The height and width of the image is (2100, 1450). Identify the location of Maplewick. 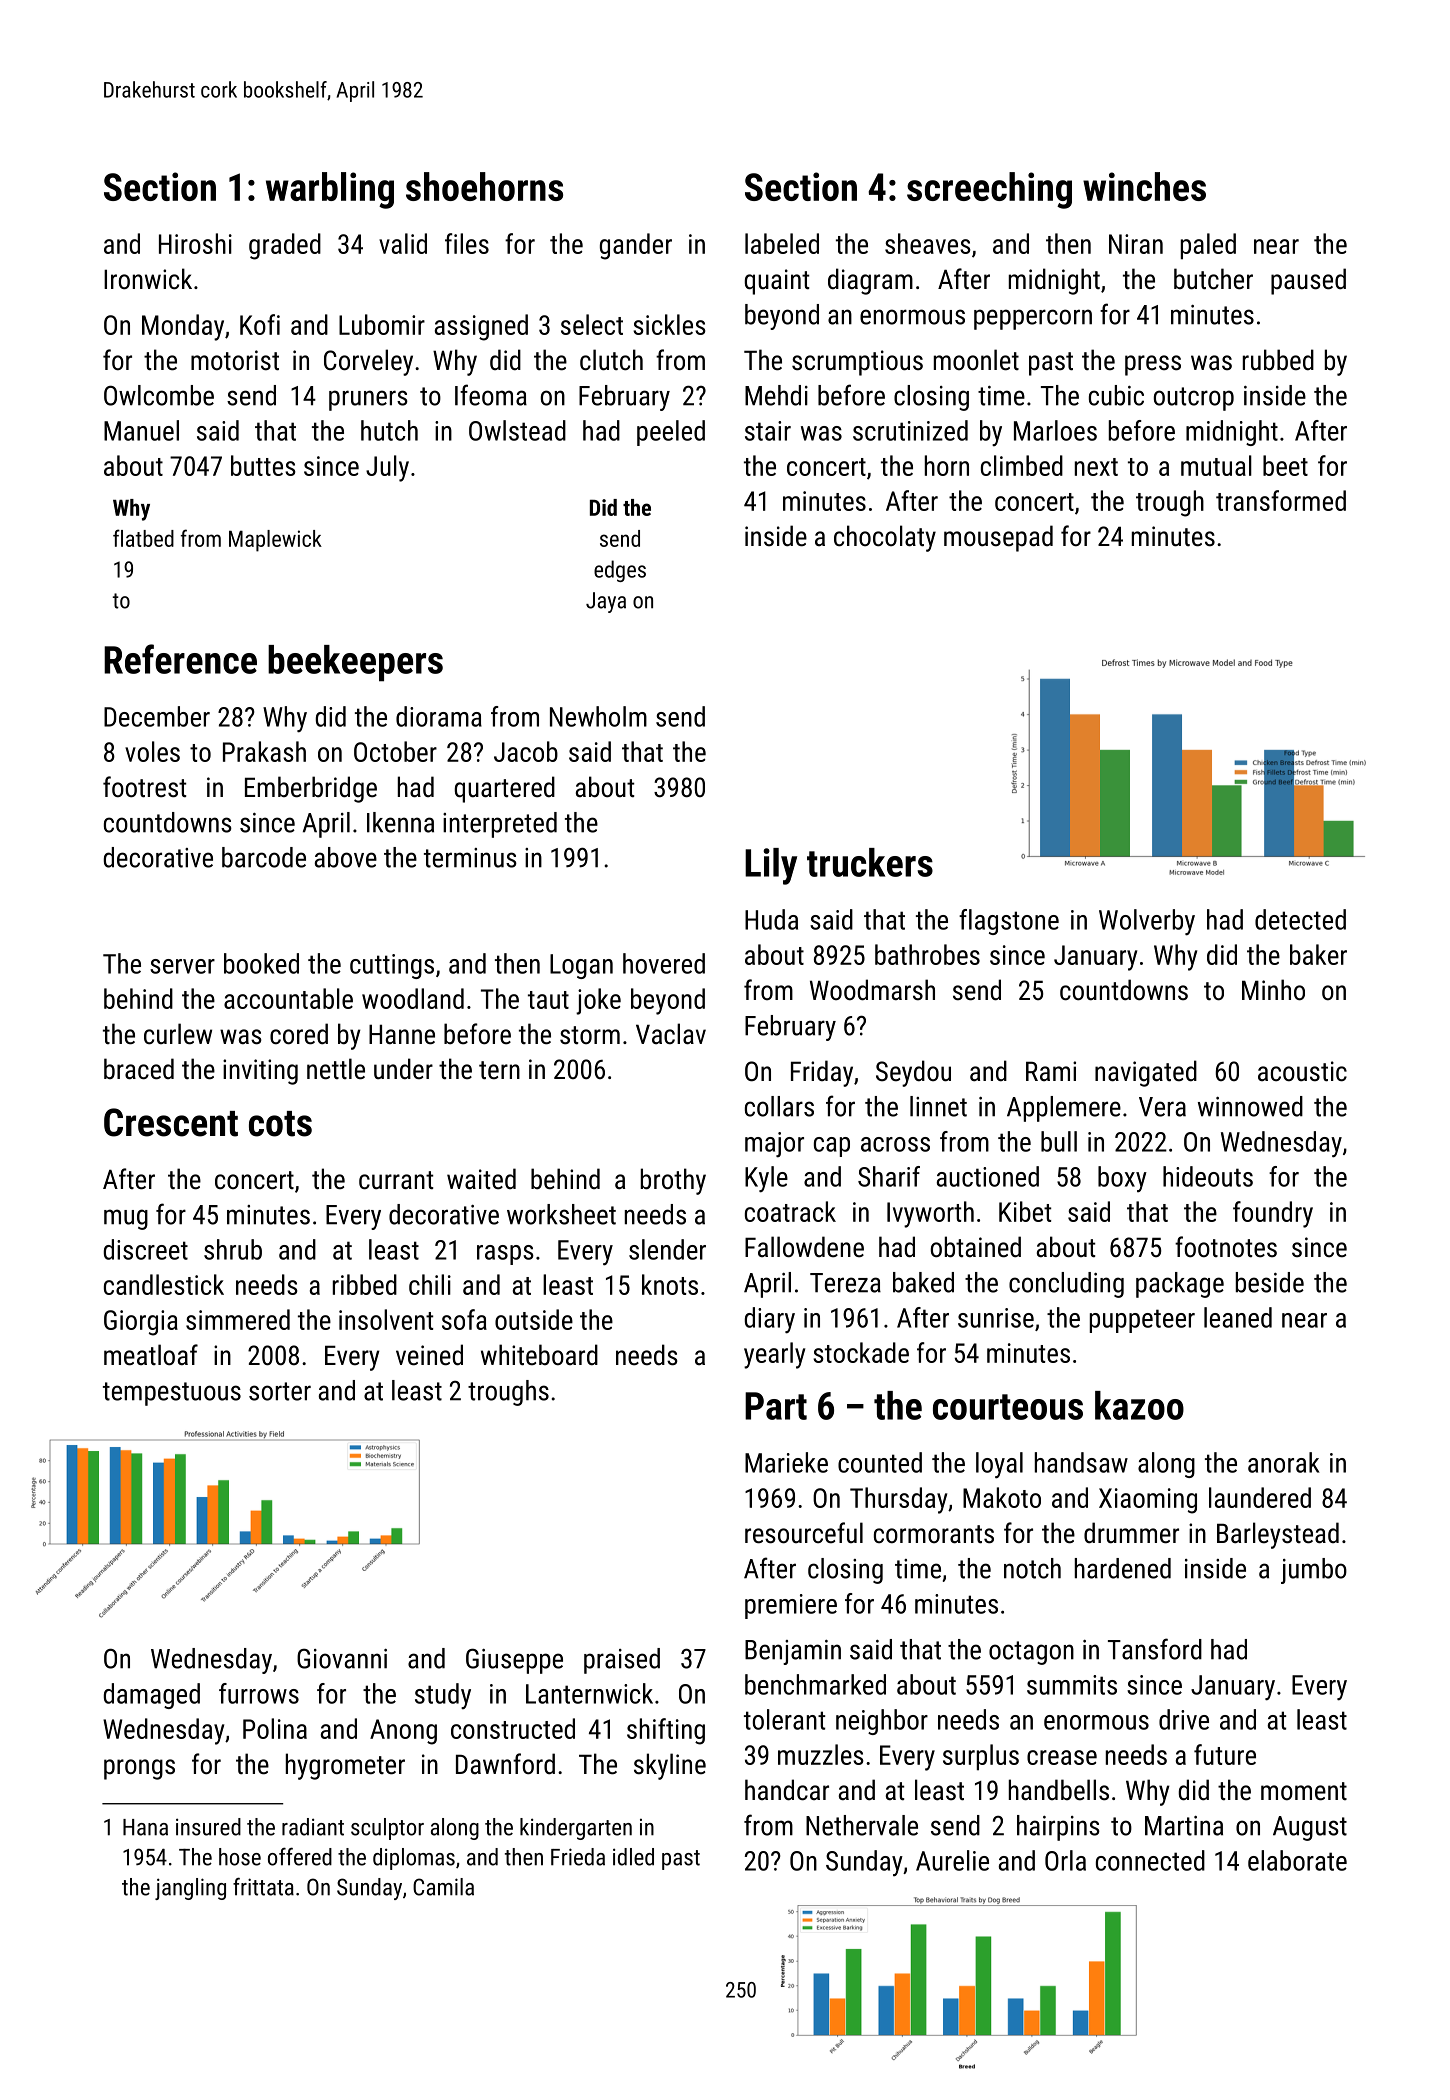
(275, 541).
